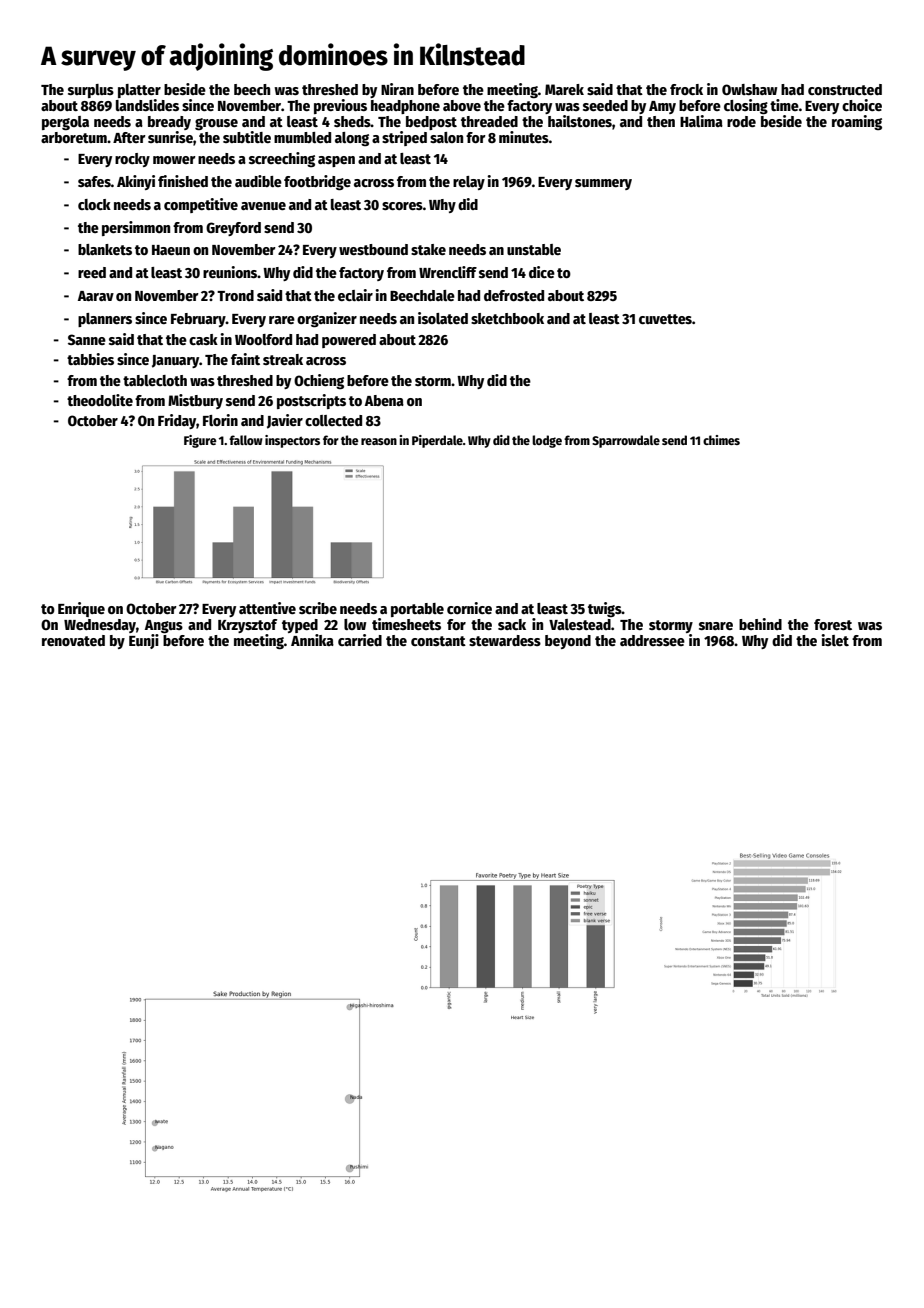  Describe the element at coordinates (626, 441) in the image. I see `Sparrowdale` at that location.
